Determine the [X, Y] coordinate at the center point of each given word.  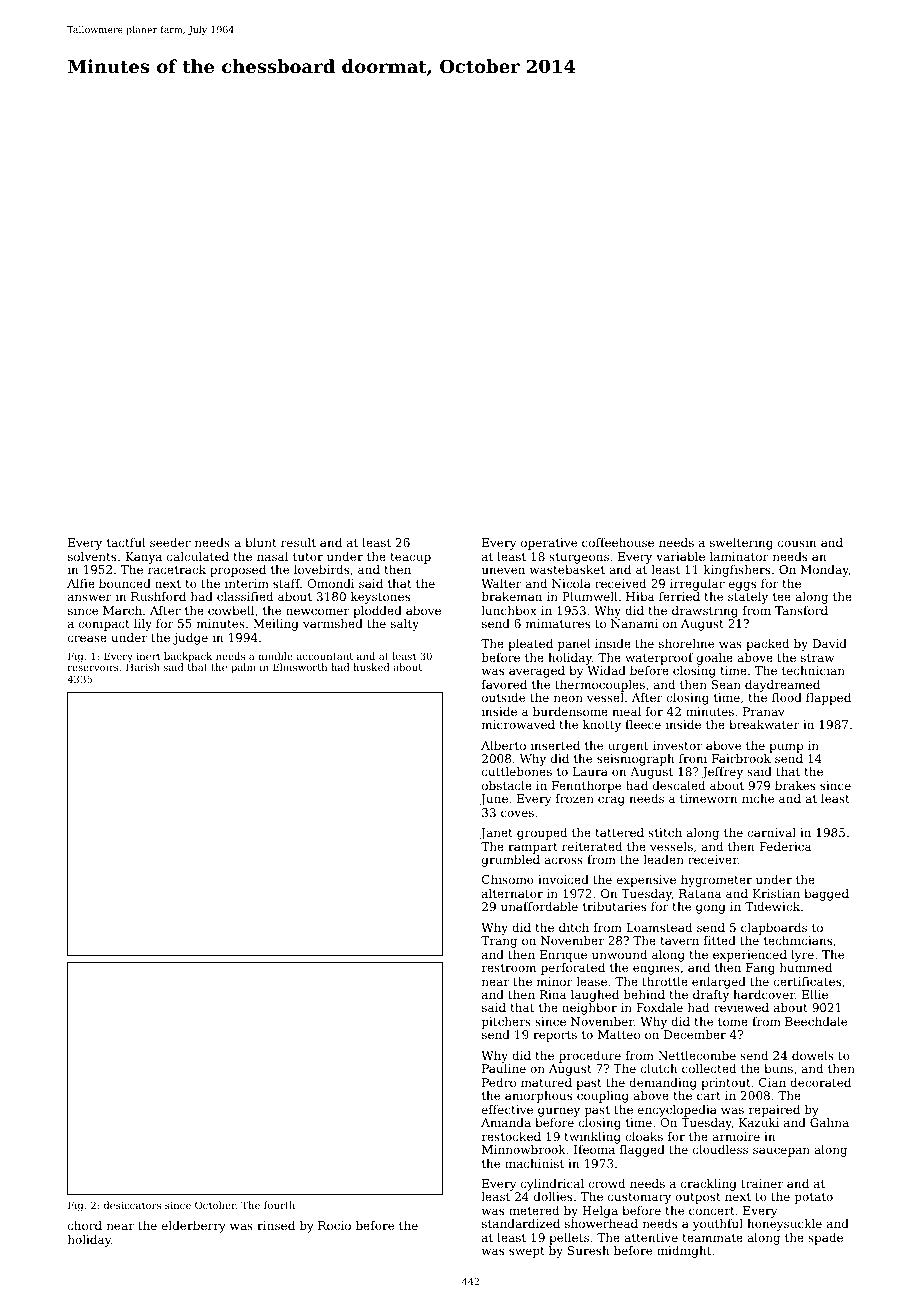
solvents [92, 556]
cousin [797, 542]
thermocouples [600, 686]
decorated [820, 1082]
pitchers [506, 1023]
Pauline [504, 1068]
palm [243, 668]
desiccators [132, 1205]
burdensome [570, 711]
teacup [411, 558]
